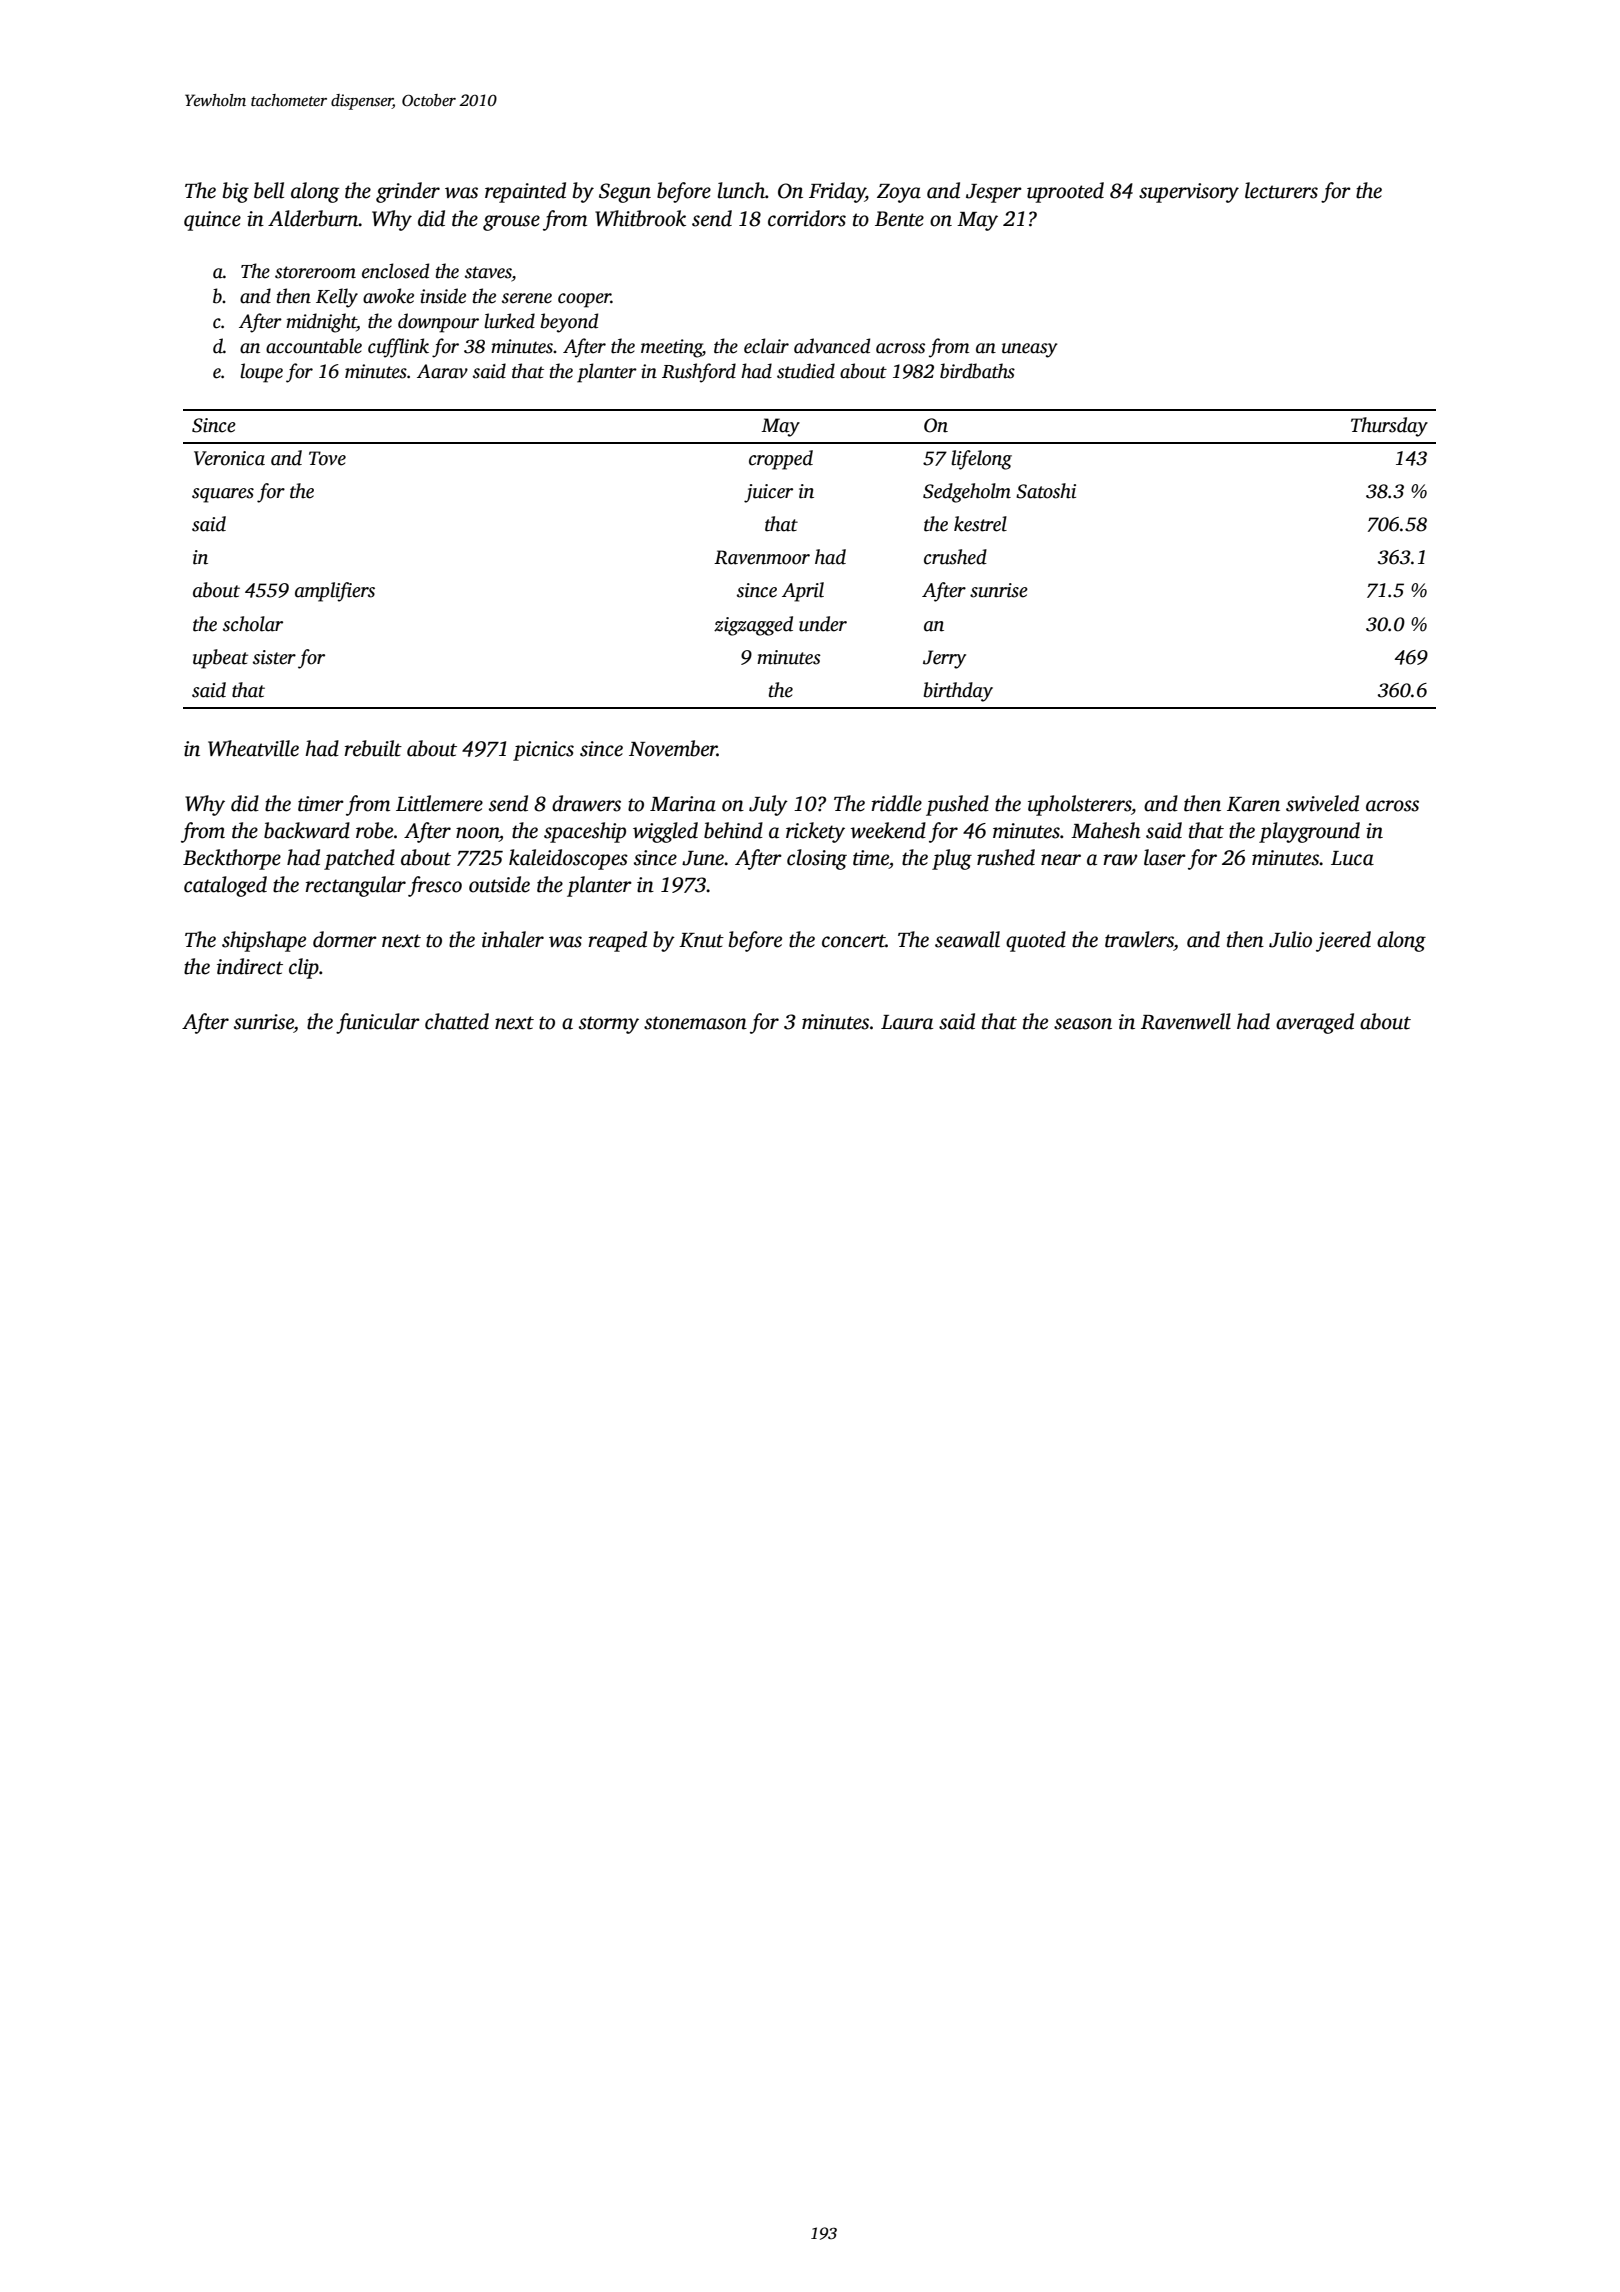  What do you see at coordinates (768, 493) in the screenshot?
I see `juicer` at bounding box center [768, 493].
